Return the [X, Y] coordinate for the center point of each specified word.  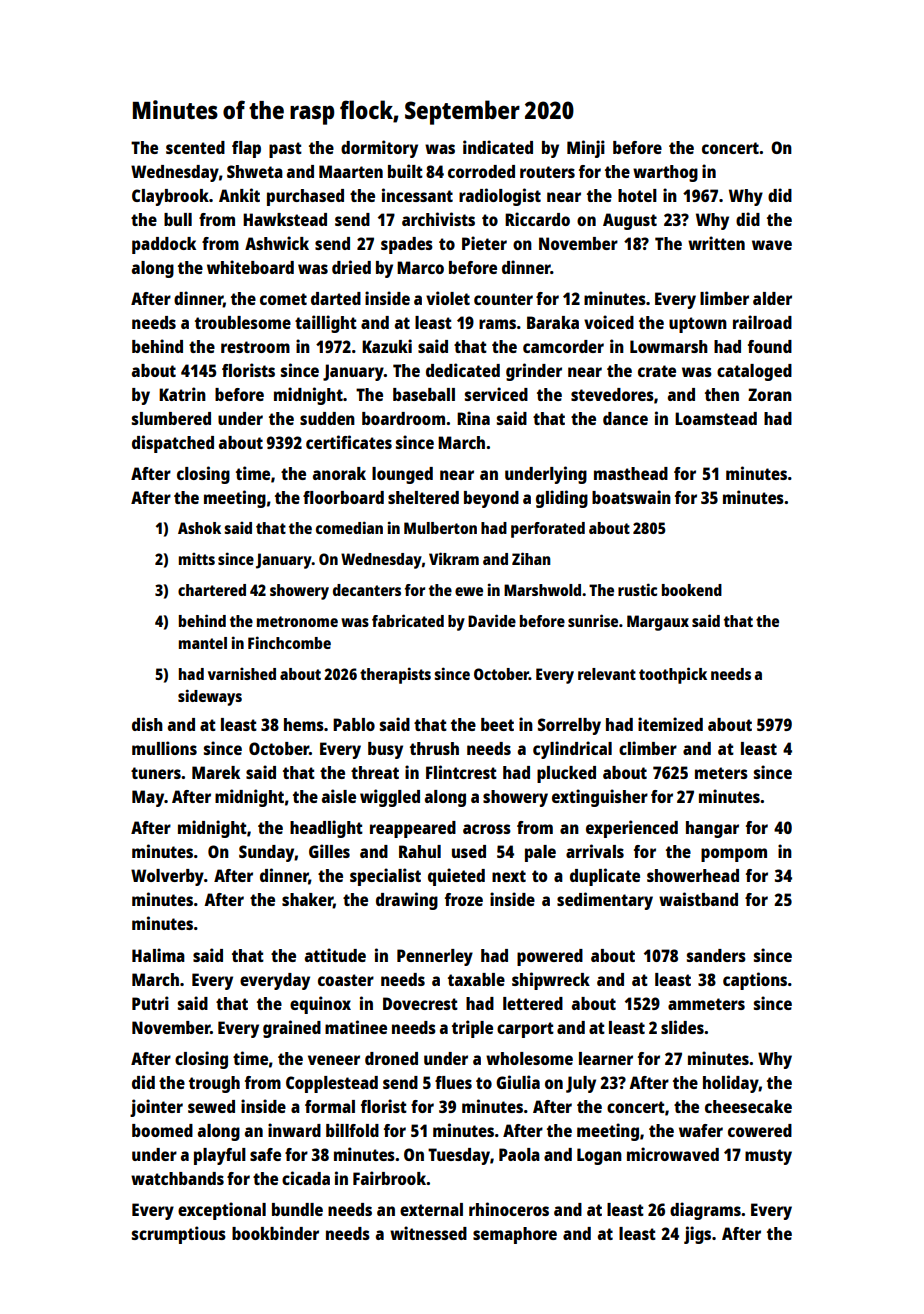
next [509, 876]
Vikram [454, 558]
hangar [712, 829]
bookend [692, 590]
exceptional [222, 1211]
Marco [420, 267]
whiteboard [250, 267]
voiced [609, 322]
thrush [434, 748]
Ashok [199, 528]
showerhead [693, 875]
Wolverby [167, 877]
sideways [210, 697]
